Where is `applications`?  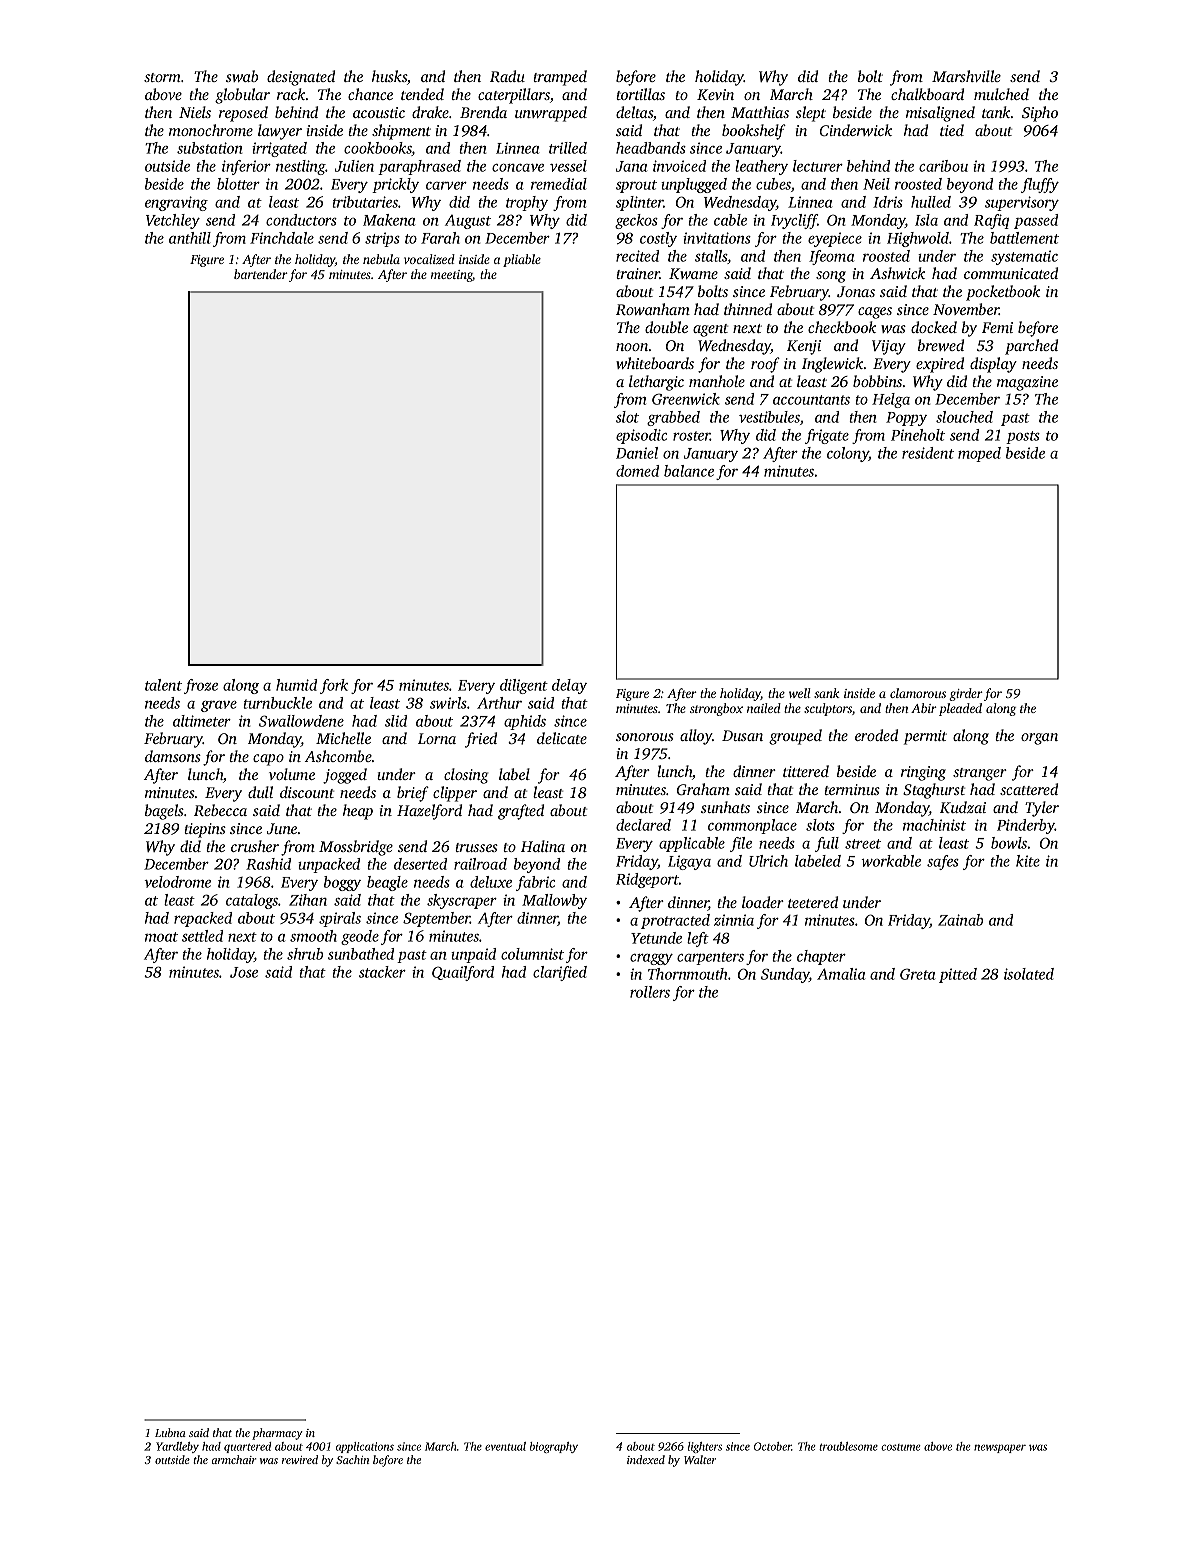 applications is located at coordinates (365, 1447).
